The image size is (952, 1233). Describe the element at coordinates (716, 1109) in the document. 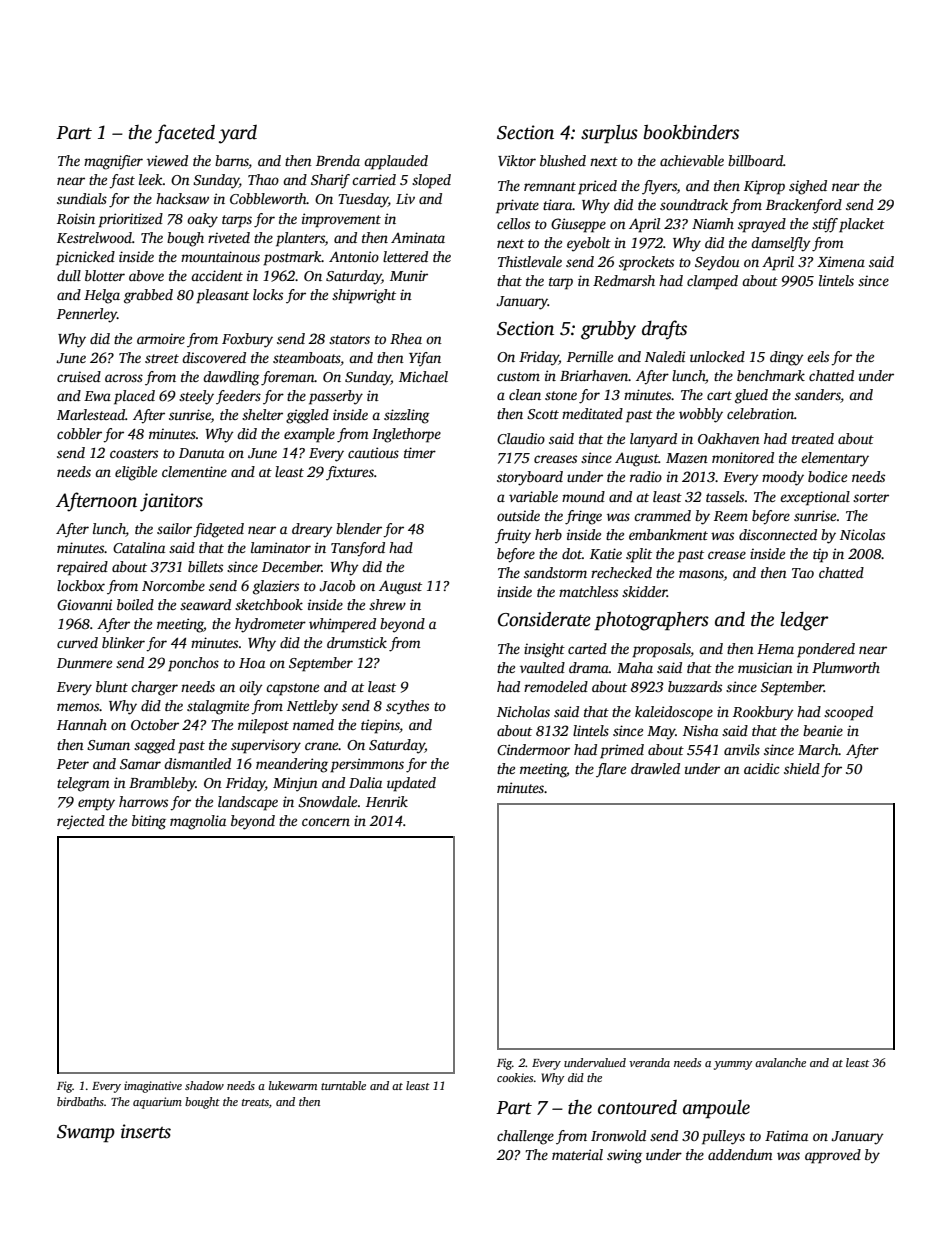

I see `ampoule` at that location.
